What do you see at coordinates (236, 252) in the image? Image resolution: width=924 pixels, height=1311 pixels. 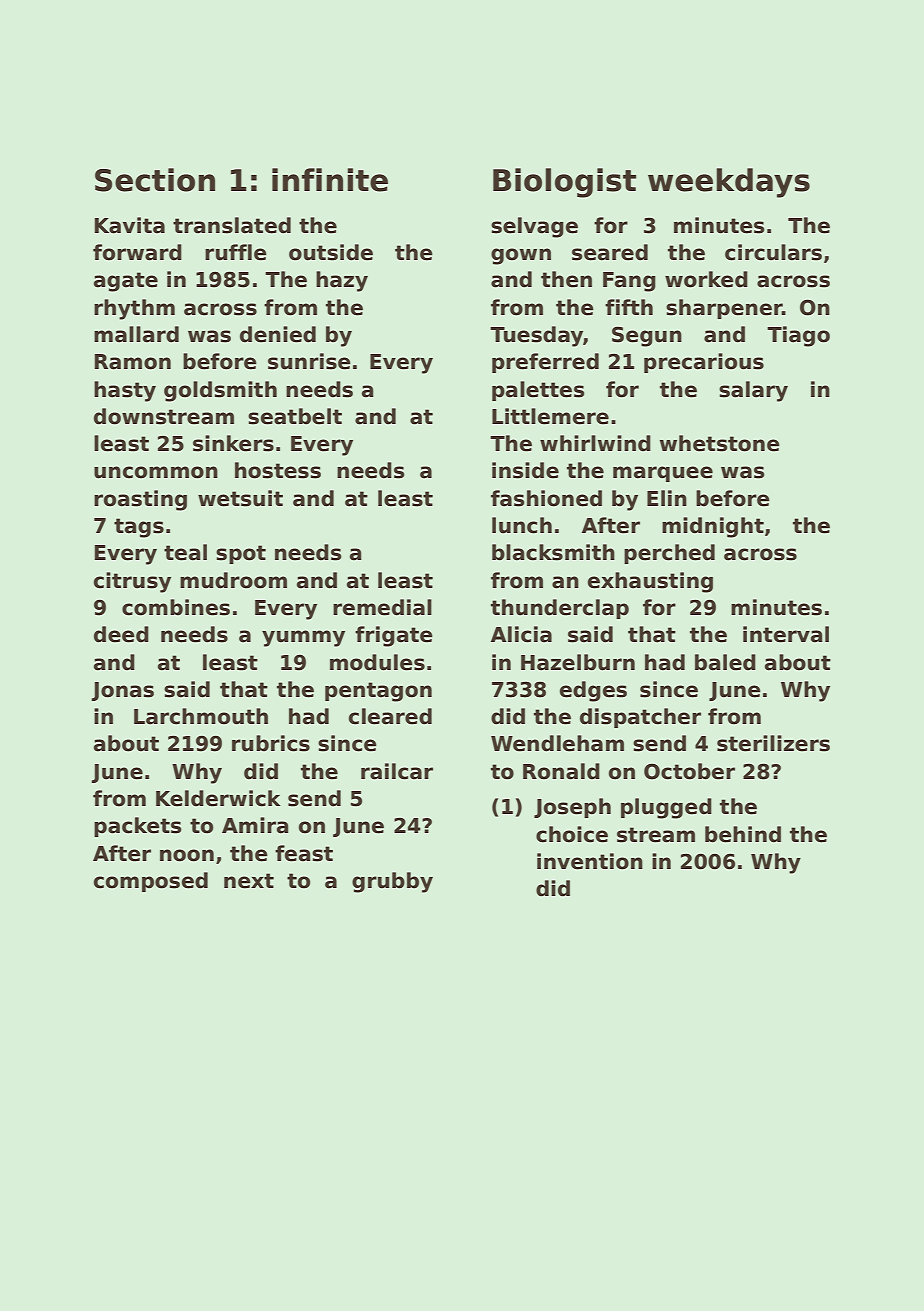 I see `ruffle` at bounding box center [236, 252].
